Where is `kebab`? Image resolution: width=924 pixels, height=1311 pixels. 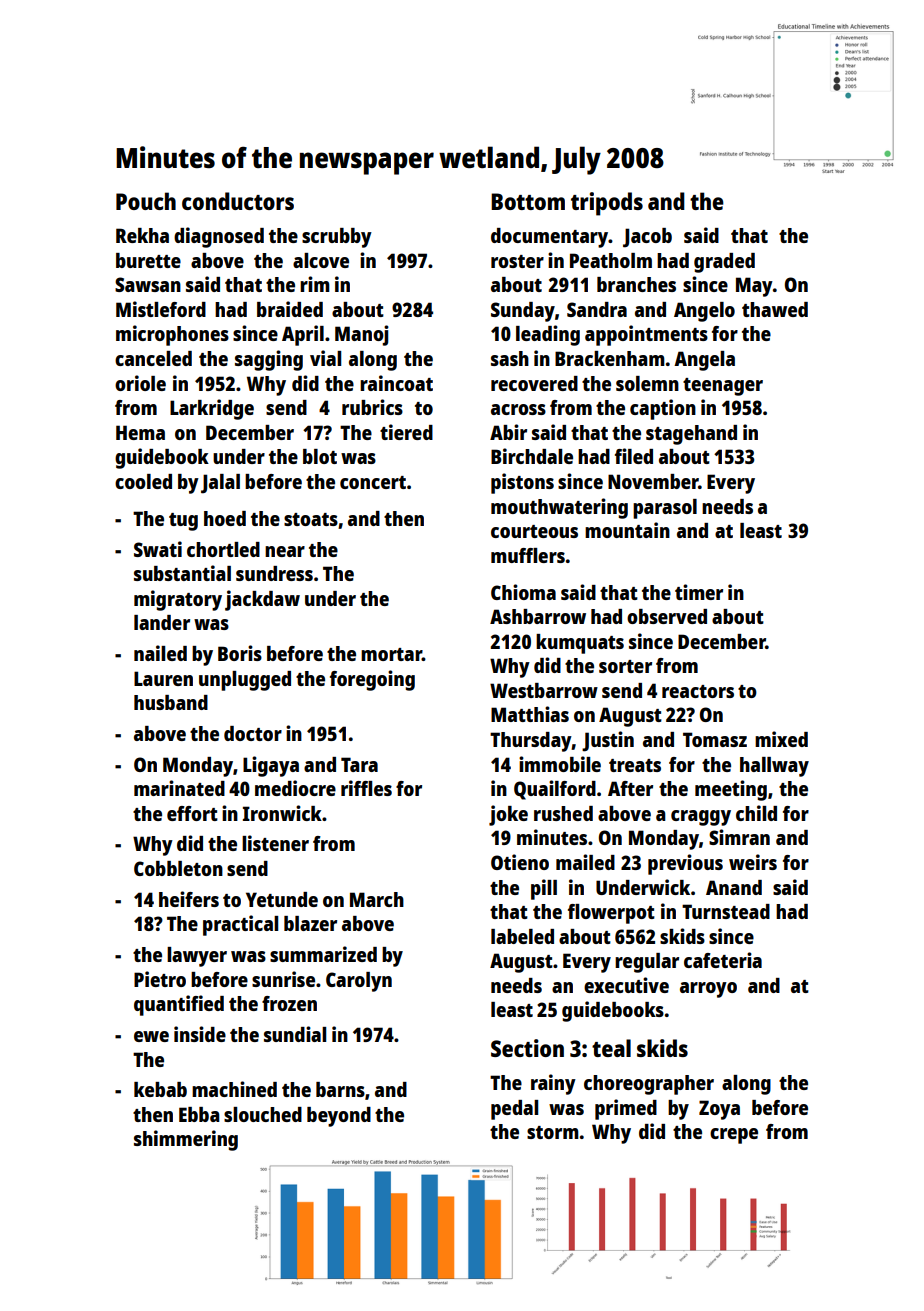
kebab is located at coordinates (160, 1089).
